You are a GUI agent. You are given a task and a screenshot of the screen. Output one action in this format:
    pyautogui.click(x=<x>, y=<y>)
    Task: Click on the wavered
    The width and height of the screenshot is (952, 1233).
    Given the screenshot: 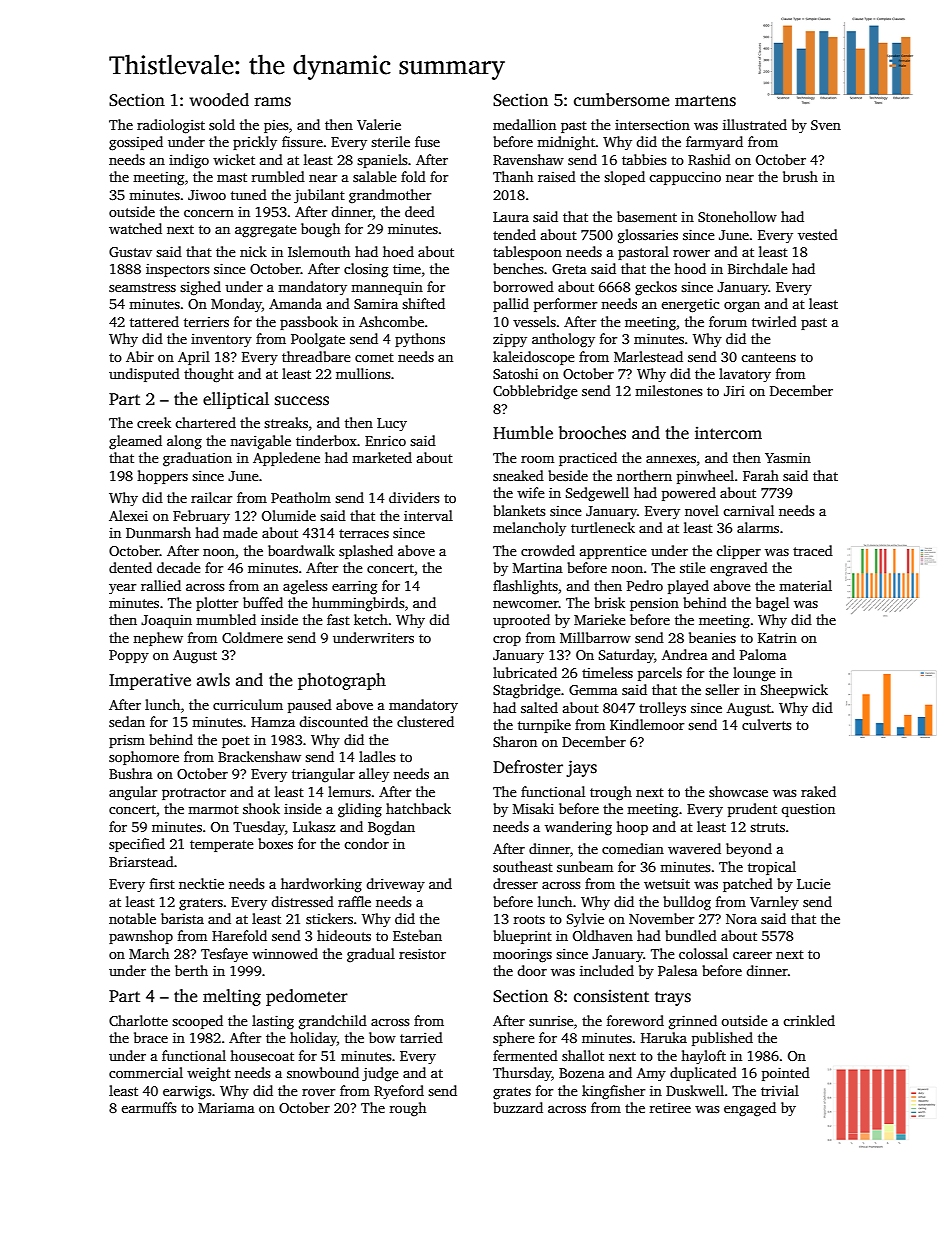 What is the action you would take?
    pyautogui.click(x=694, y=848)
